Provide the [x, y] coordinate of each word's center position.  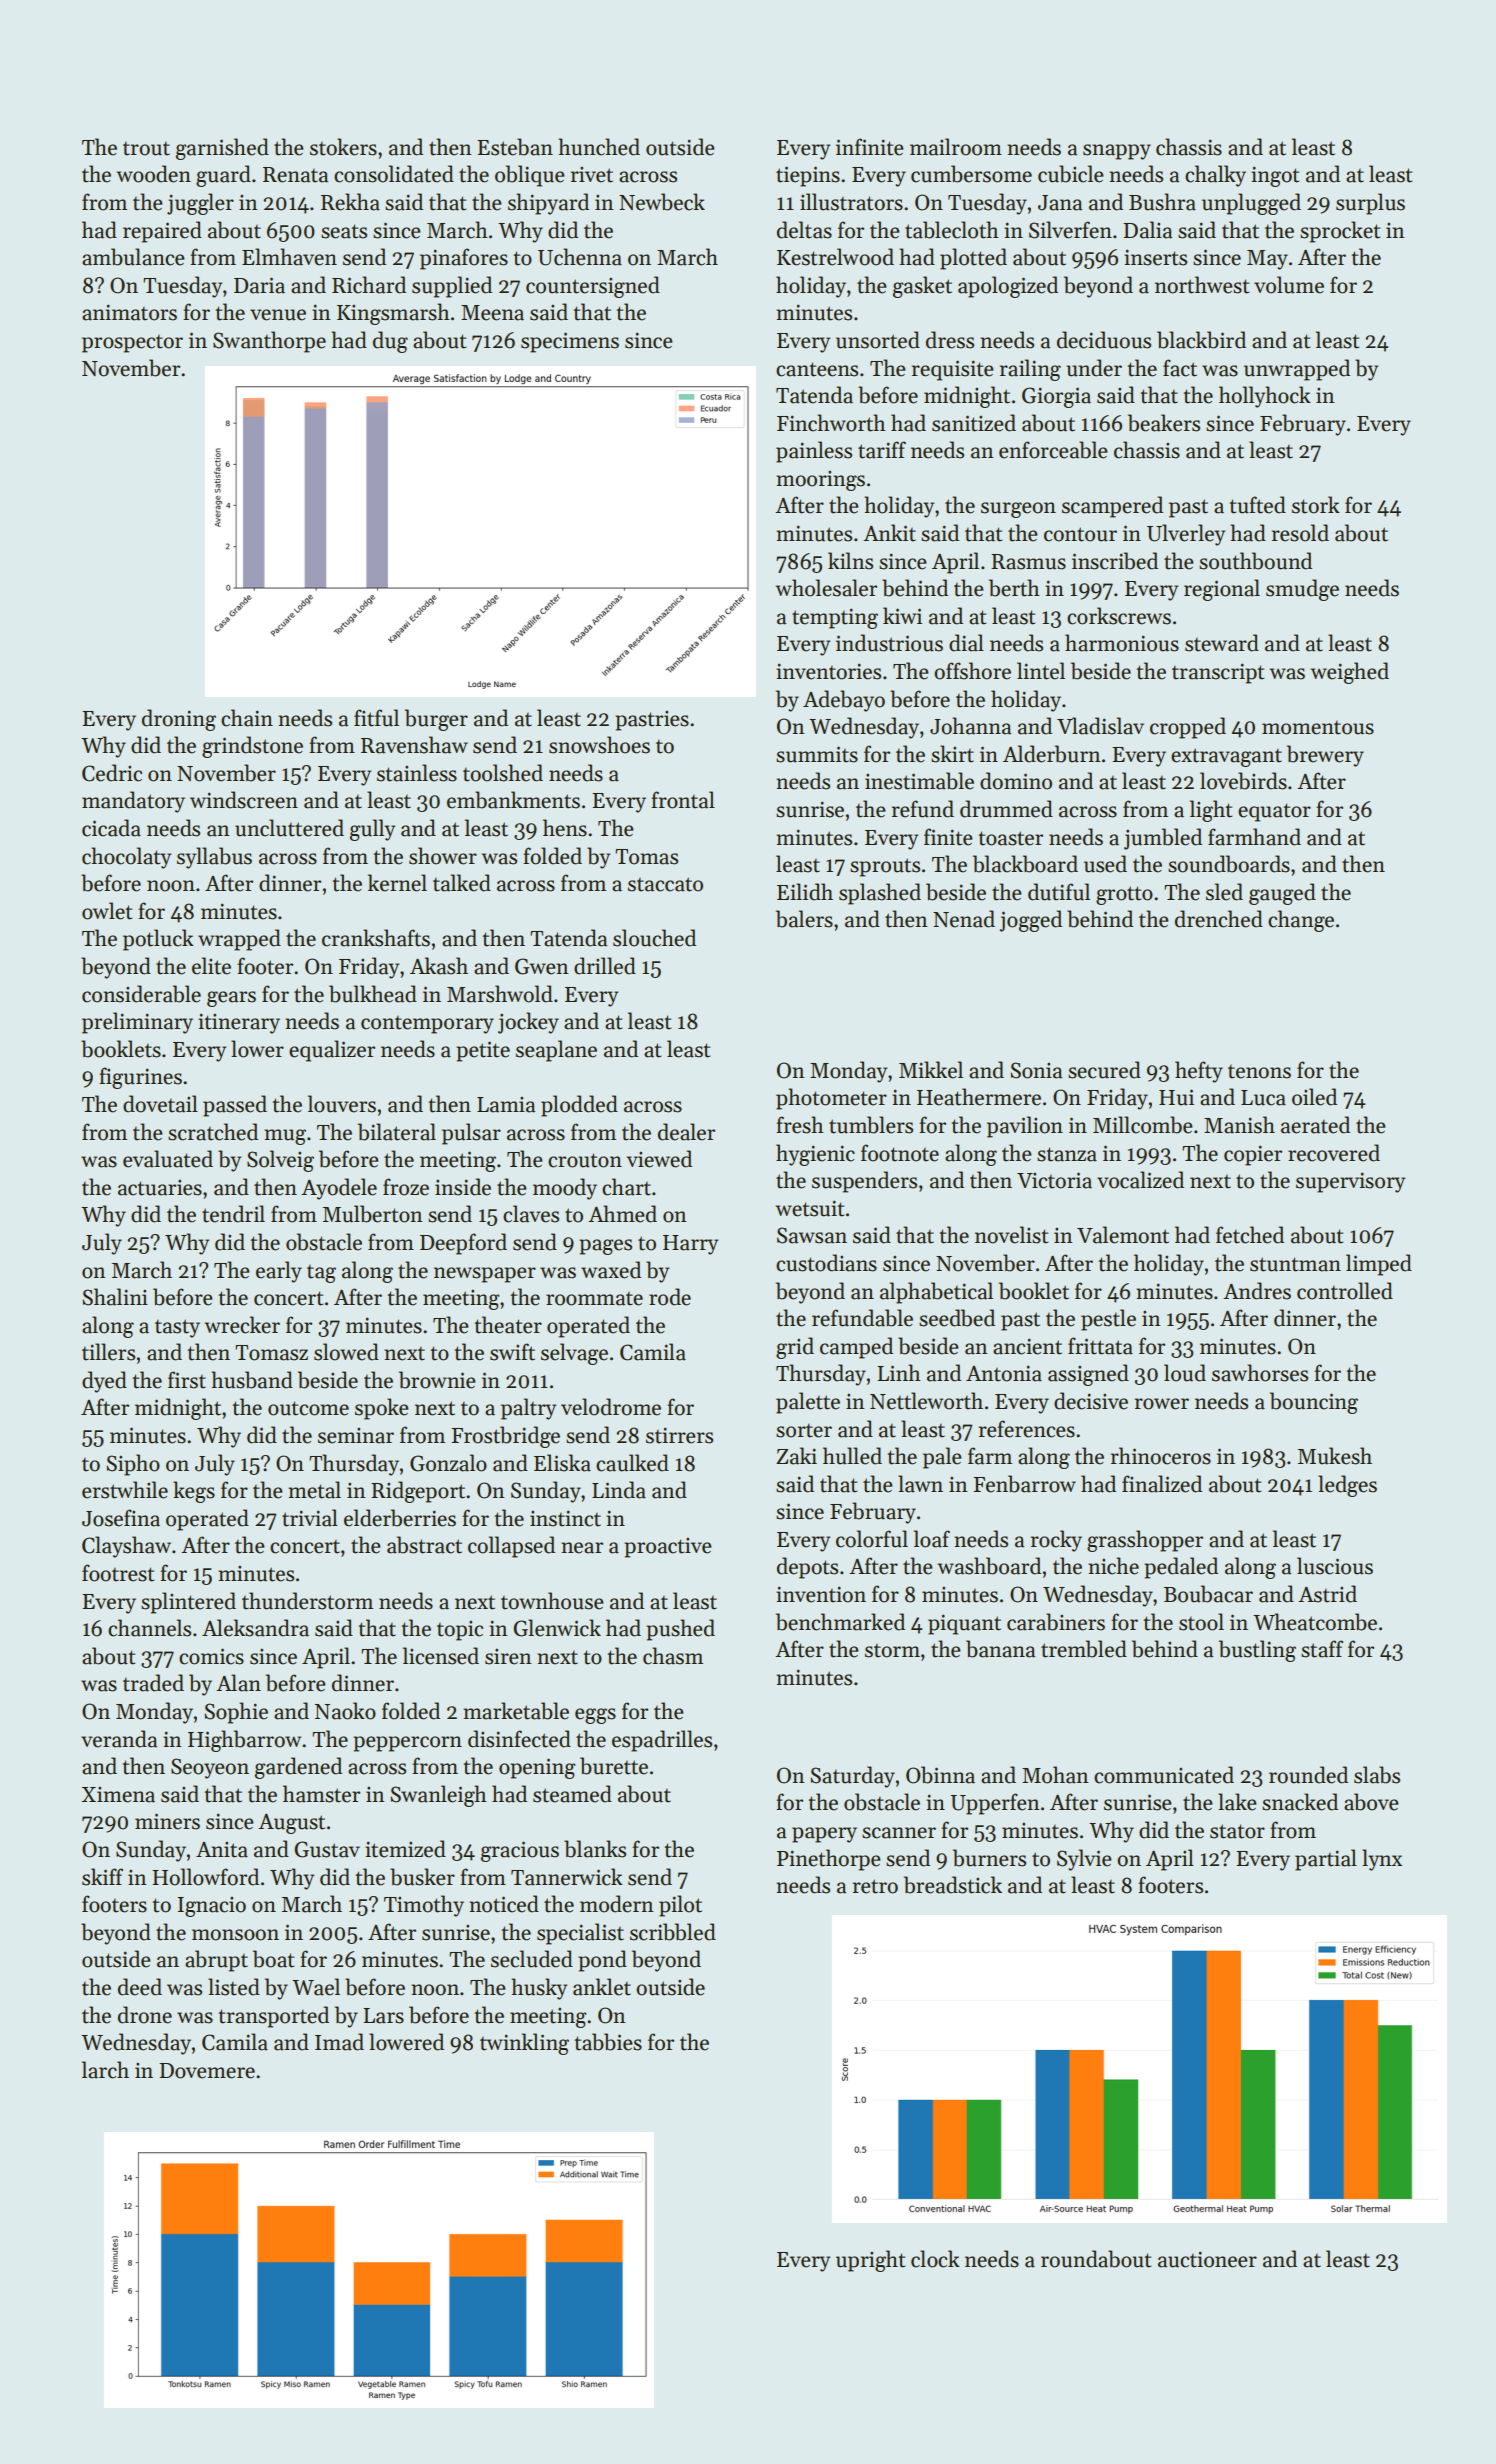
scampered [1112, 507]
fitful [376, 718]
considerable [141, 994]
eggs [595, 1716]
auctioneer [1207, 2259]
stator [1237, 1831]
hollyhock [1265, 397]
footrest [118, 1573]
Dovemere [207, 2071]
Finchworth [831, 423]
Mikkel [931, 1070]
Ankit [889, 533]
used [1105, 864]
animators [129, 312]
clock [935, 2259]
